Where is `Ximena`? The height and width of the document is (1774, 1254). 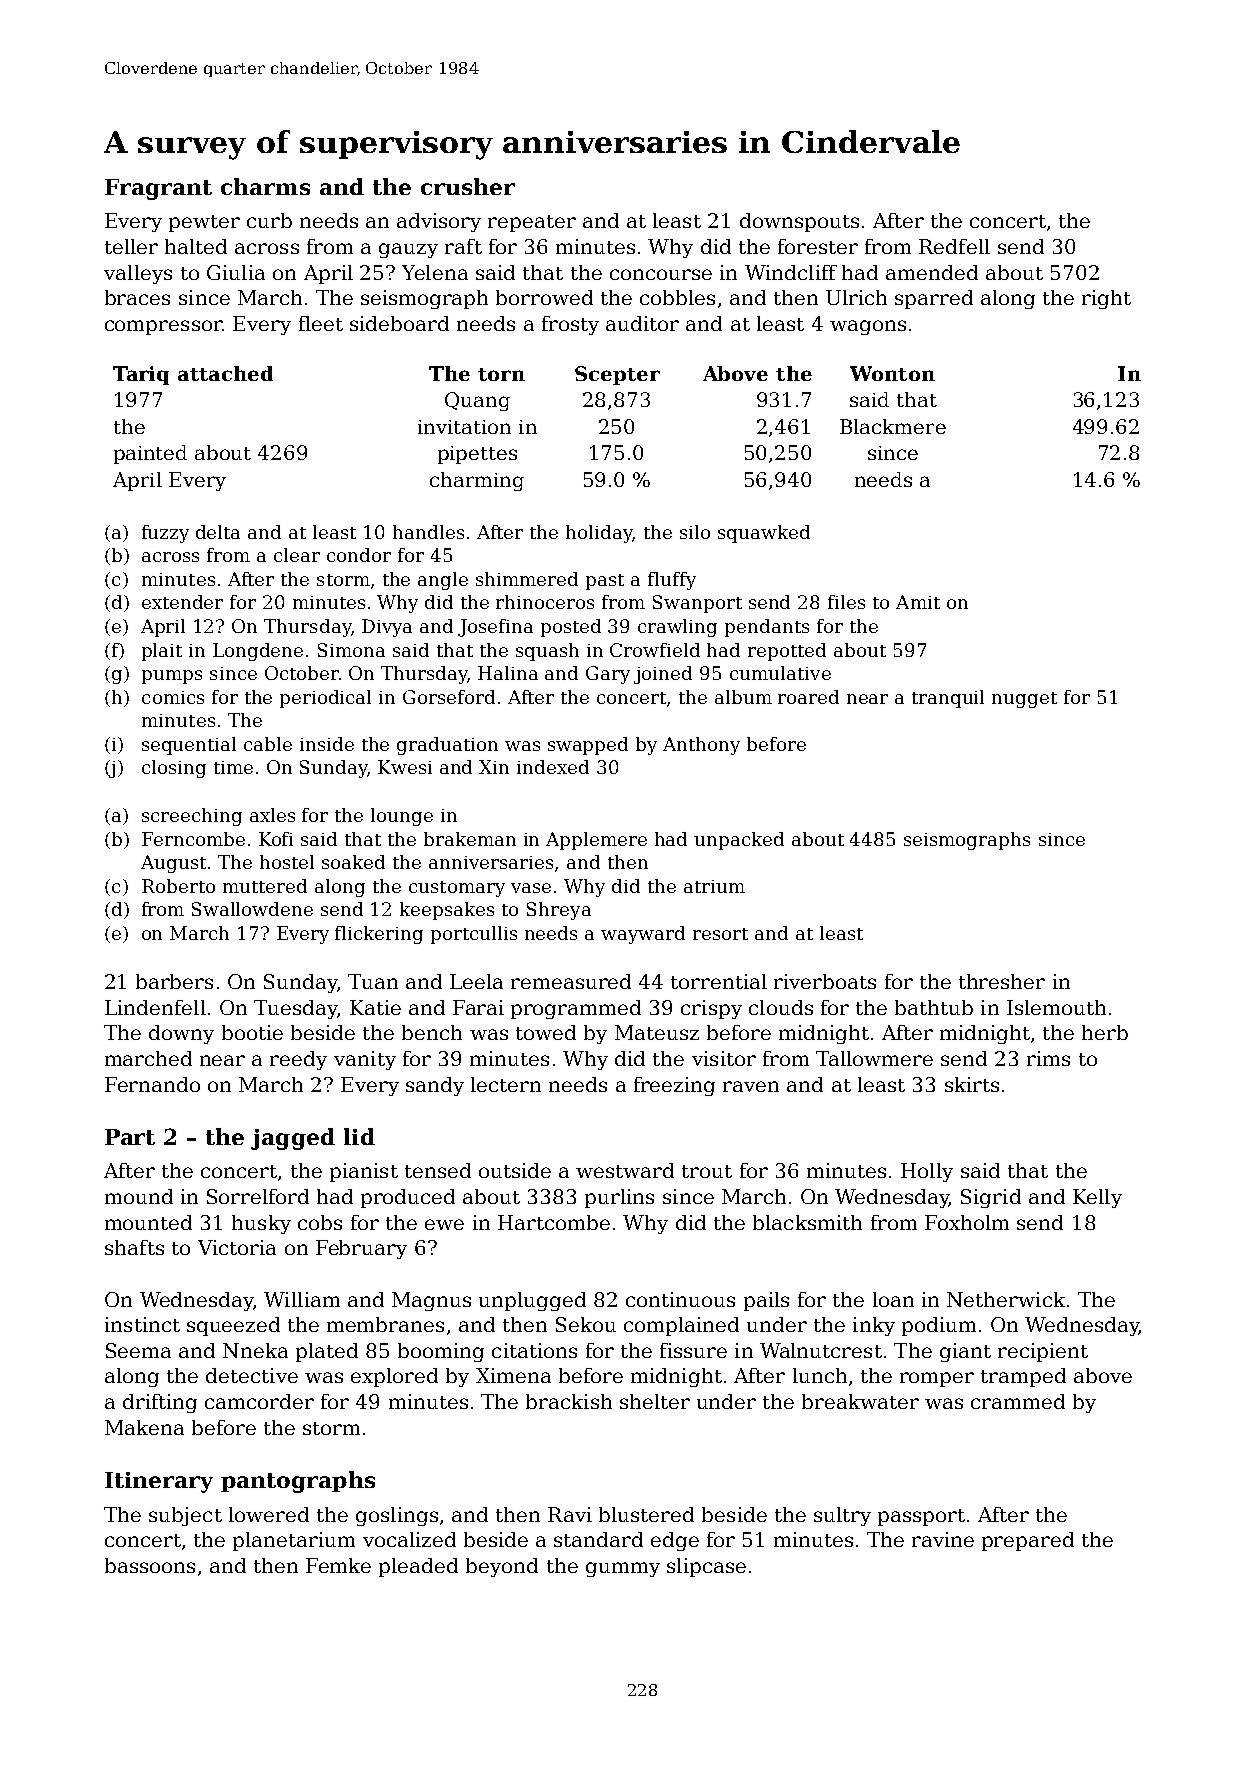 Ximena is located at coordinates (513, 1375).
